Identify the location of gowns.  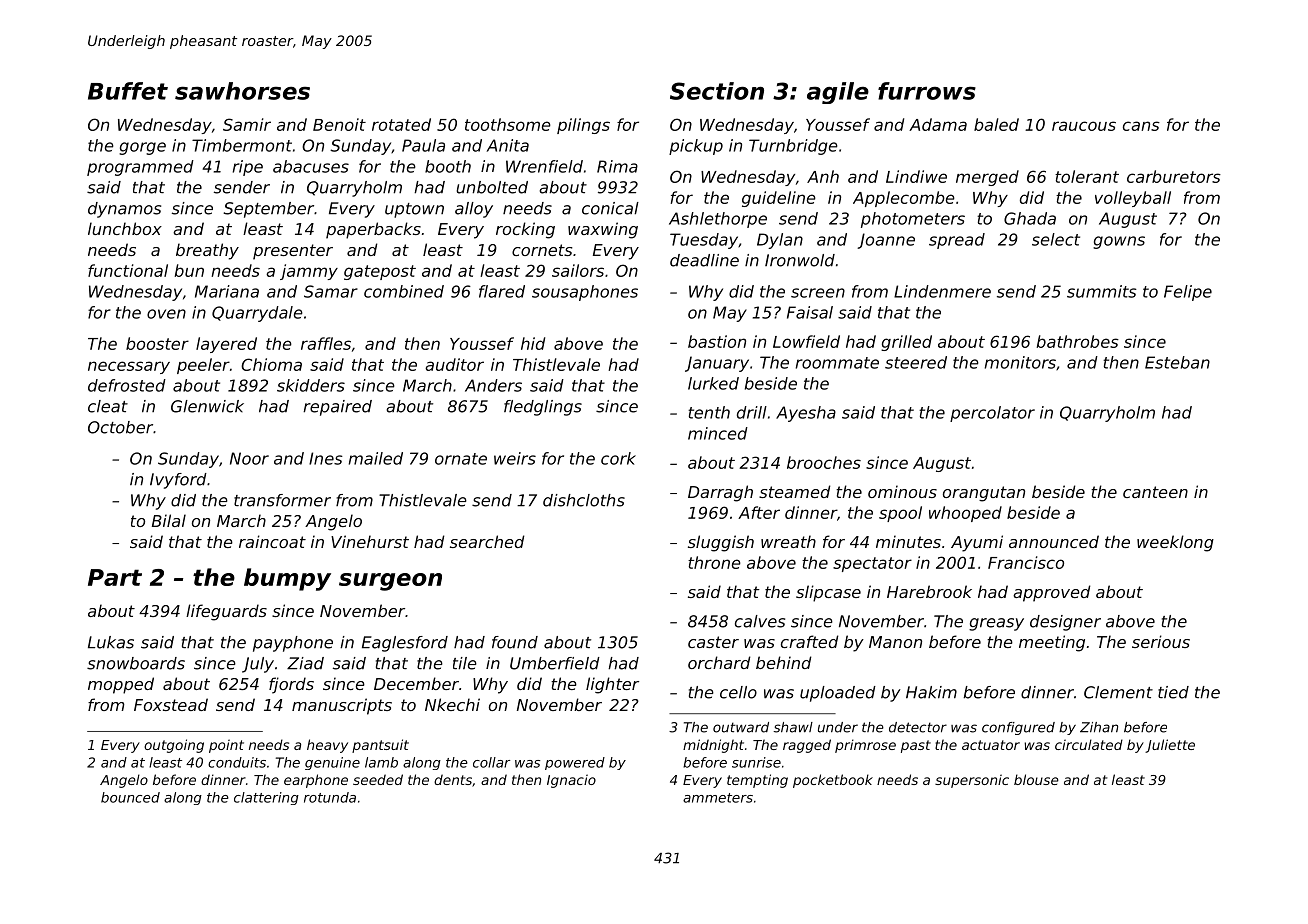
(1119, 242).
